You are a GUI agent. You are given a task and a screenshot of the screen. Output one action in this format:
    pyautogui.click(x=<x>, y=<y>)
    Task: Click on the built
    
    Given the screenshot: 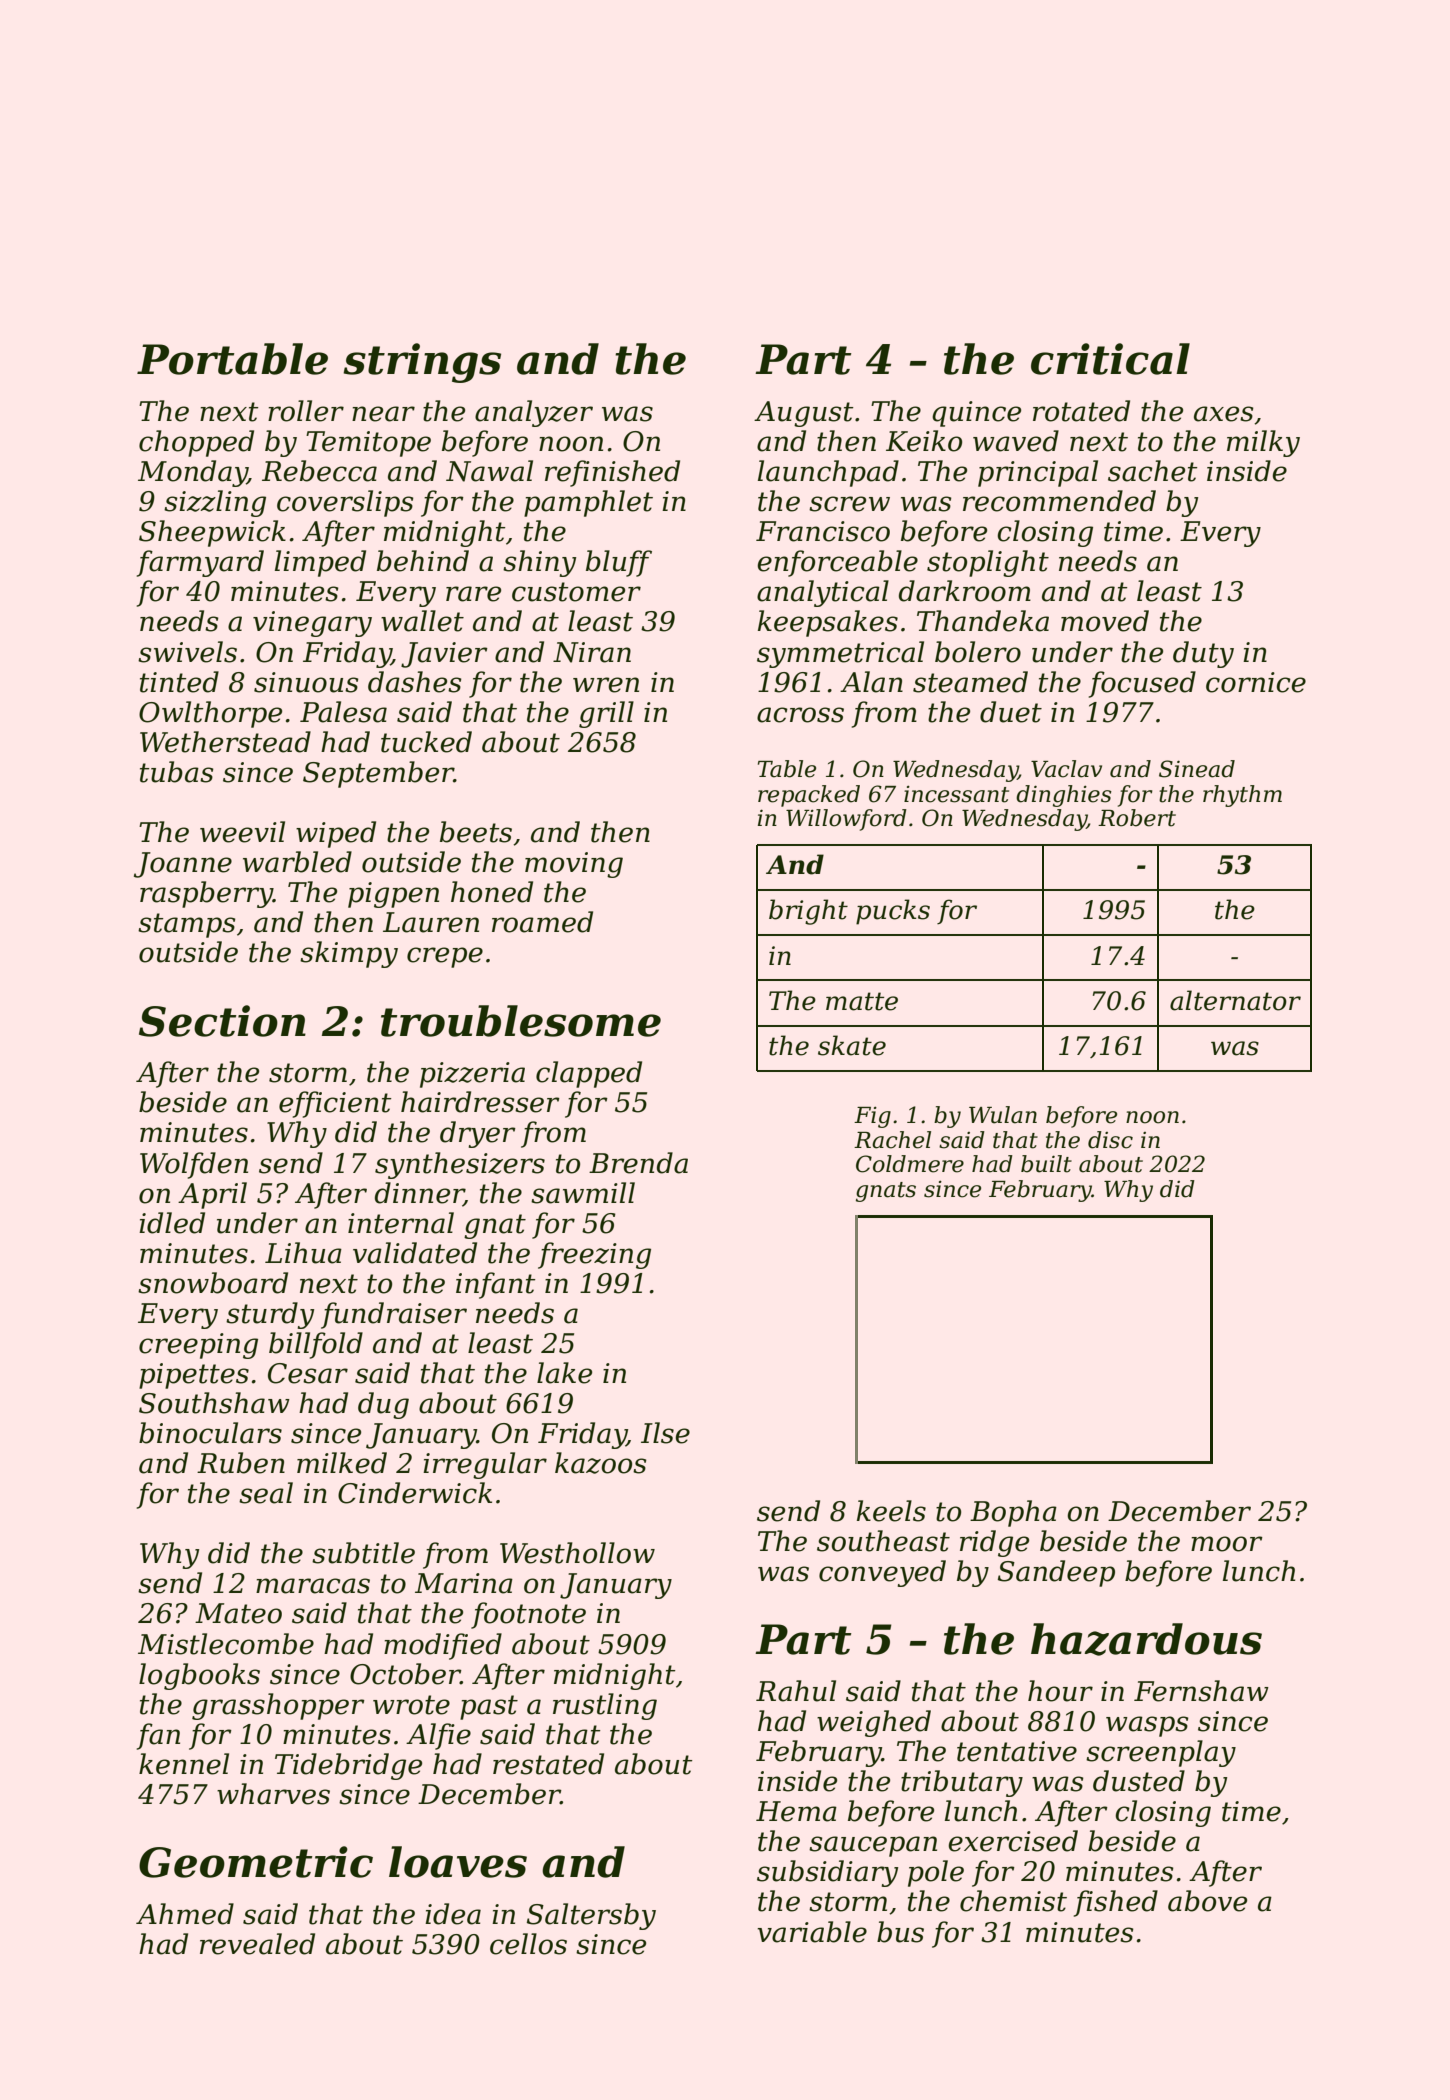 What is the action you would take?
    pyautogui.click(x=1046, y=1164)
